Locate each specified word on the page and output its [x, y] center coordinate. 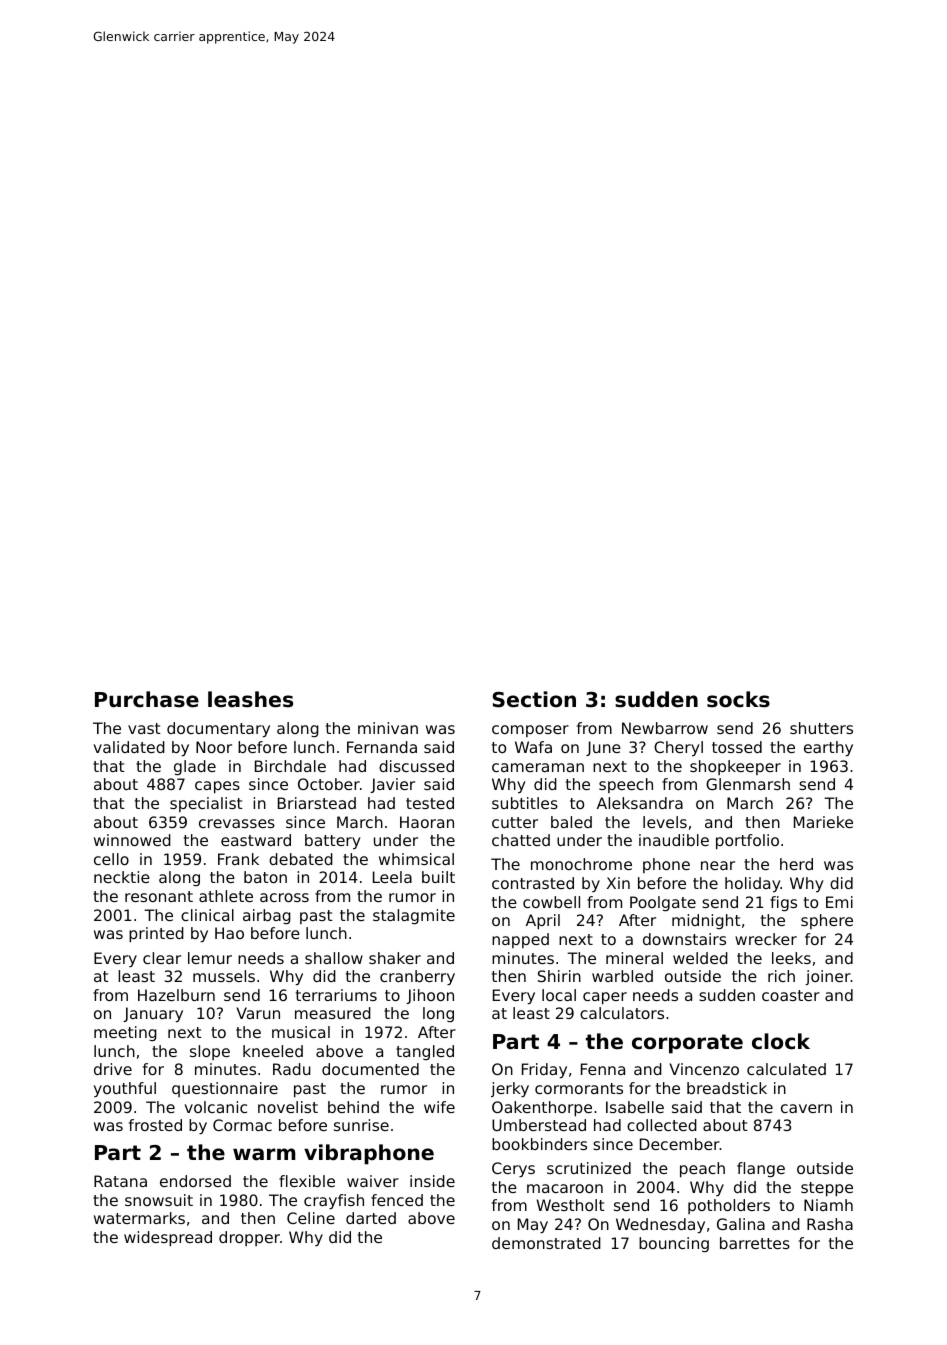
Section [534, 699]
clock [781, 1041]
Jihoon [430, 996]
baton [265, 877]
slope [210, 1052]
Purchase [147, 699]
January [153, 1014]
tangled [425, 1052]
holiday [753, 885]
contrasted [533, 883]
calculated [786, 1069]
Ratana [120, 1181]
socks [738, 699]
